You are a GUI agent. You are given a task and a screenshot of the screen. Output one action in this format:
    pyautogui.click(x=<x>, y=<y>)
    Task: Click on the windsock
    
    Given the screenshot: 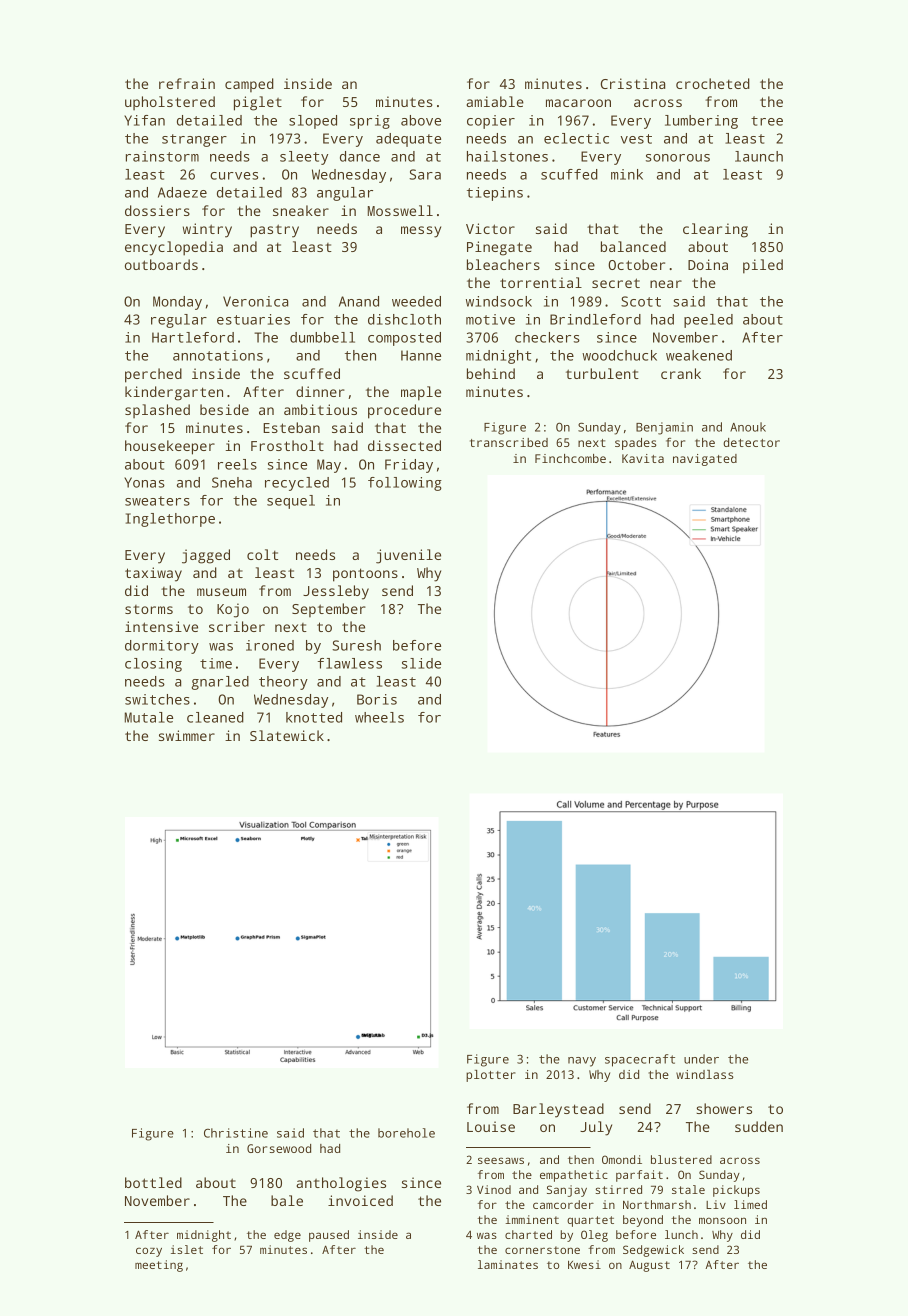 What is the action you would take?
    pyautogui.click(x=499, y=301)
